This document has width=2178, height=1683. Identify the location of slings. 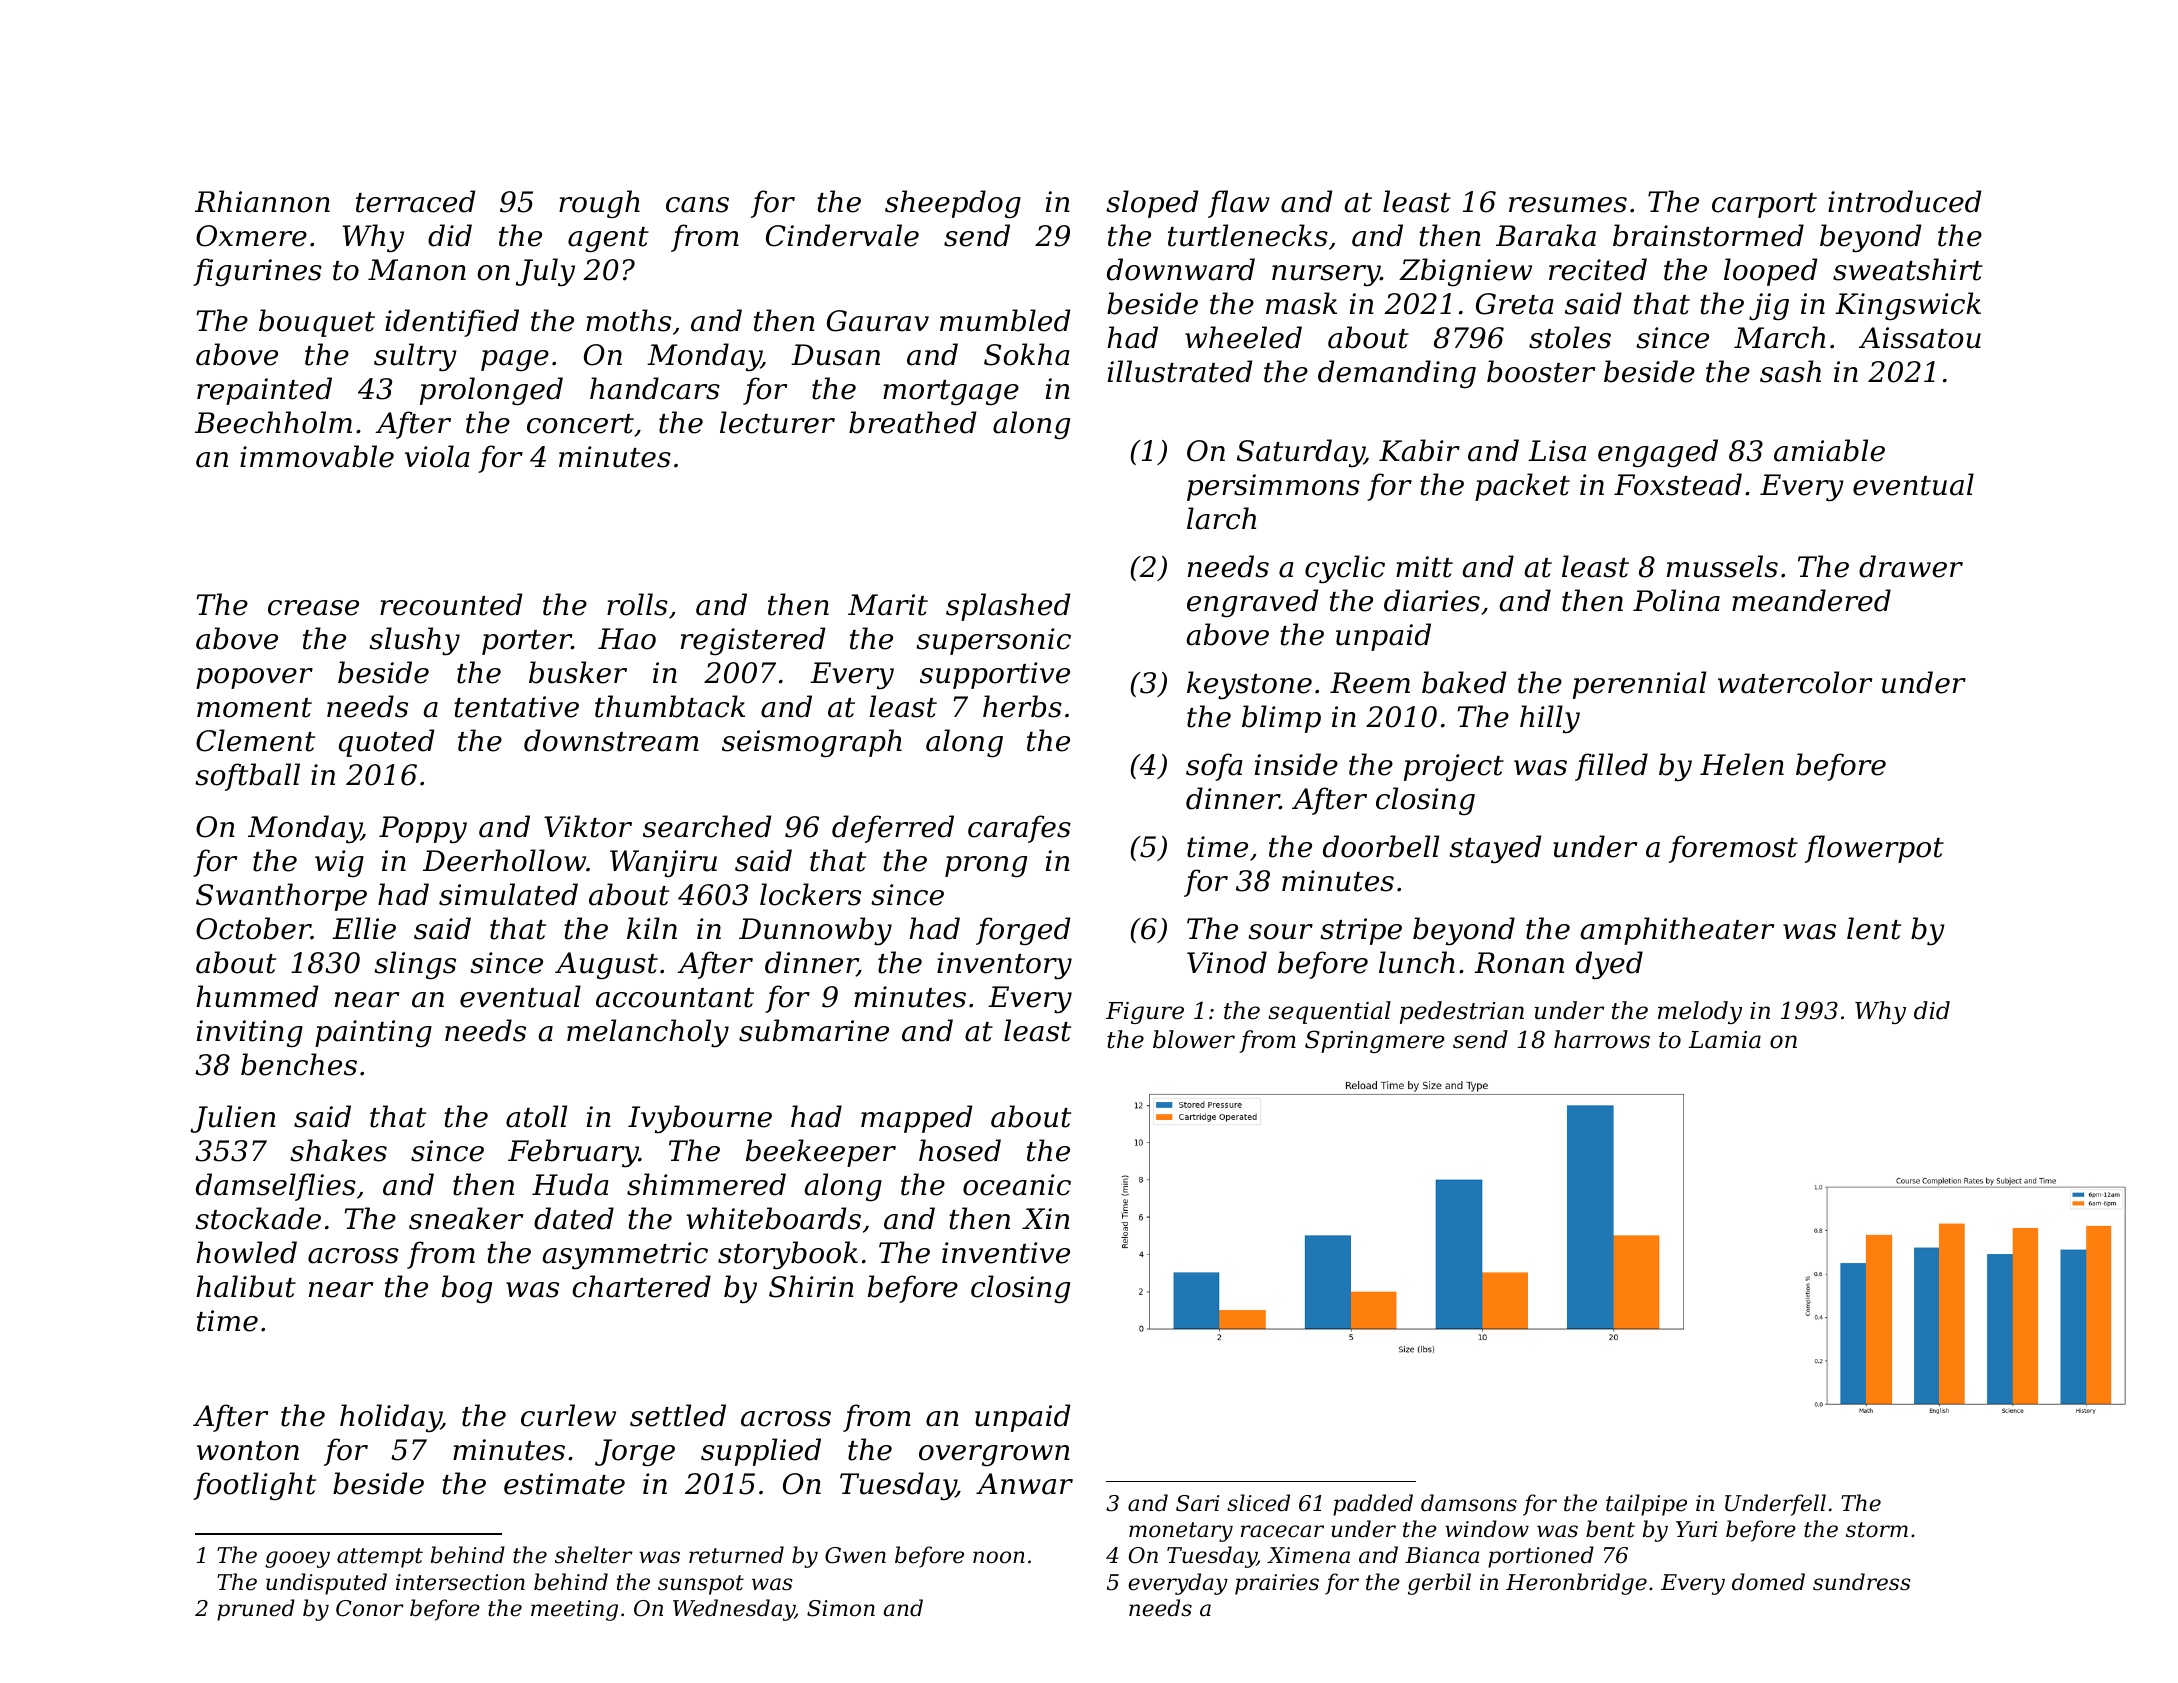
(415, 965).
